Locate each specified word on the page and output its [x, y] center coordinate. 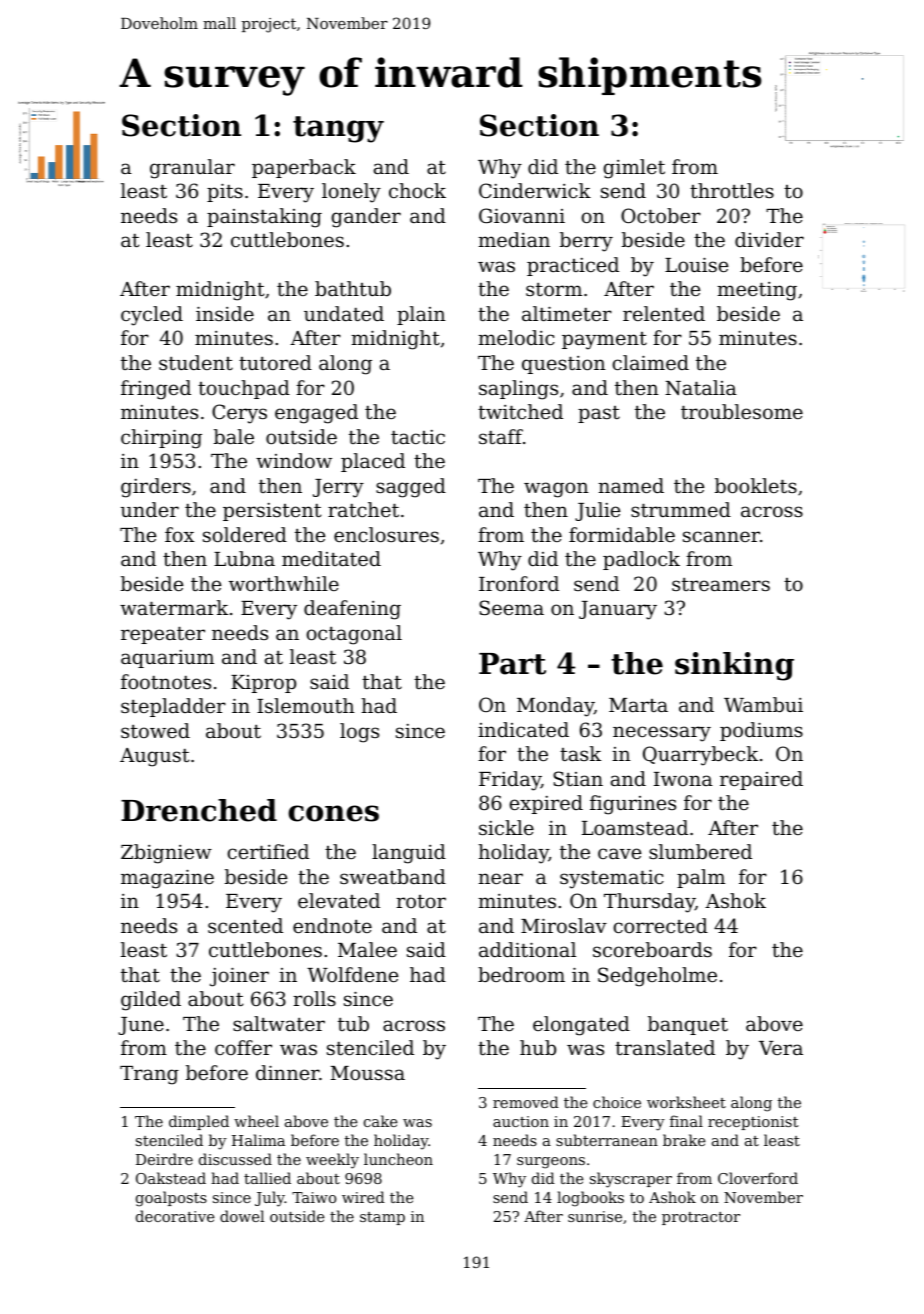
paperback [304, 168]
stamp [382, 1218]
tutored [275, 362]
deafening [352, 610]
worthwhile [284, 583]
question [563, 365]
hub [538, 1047]
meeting [757, 291]
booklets [756, 485]
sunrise [595, 1216]
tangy [338, 129]
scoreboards [652, 949]
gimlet [634, 169]
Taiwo [314, 1197]
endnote [332, 925]
